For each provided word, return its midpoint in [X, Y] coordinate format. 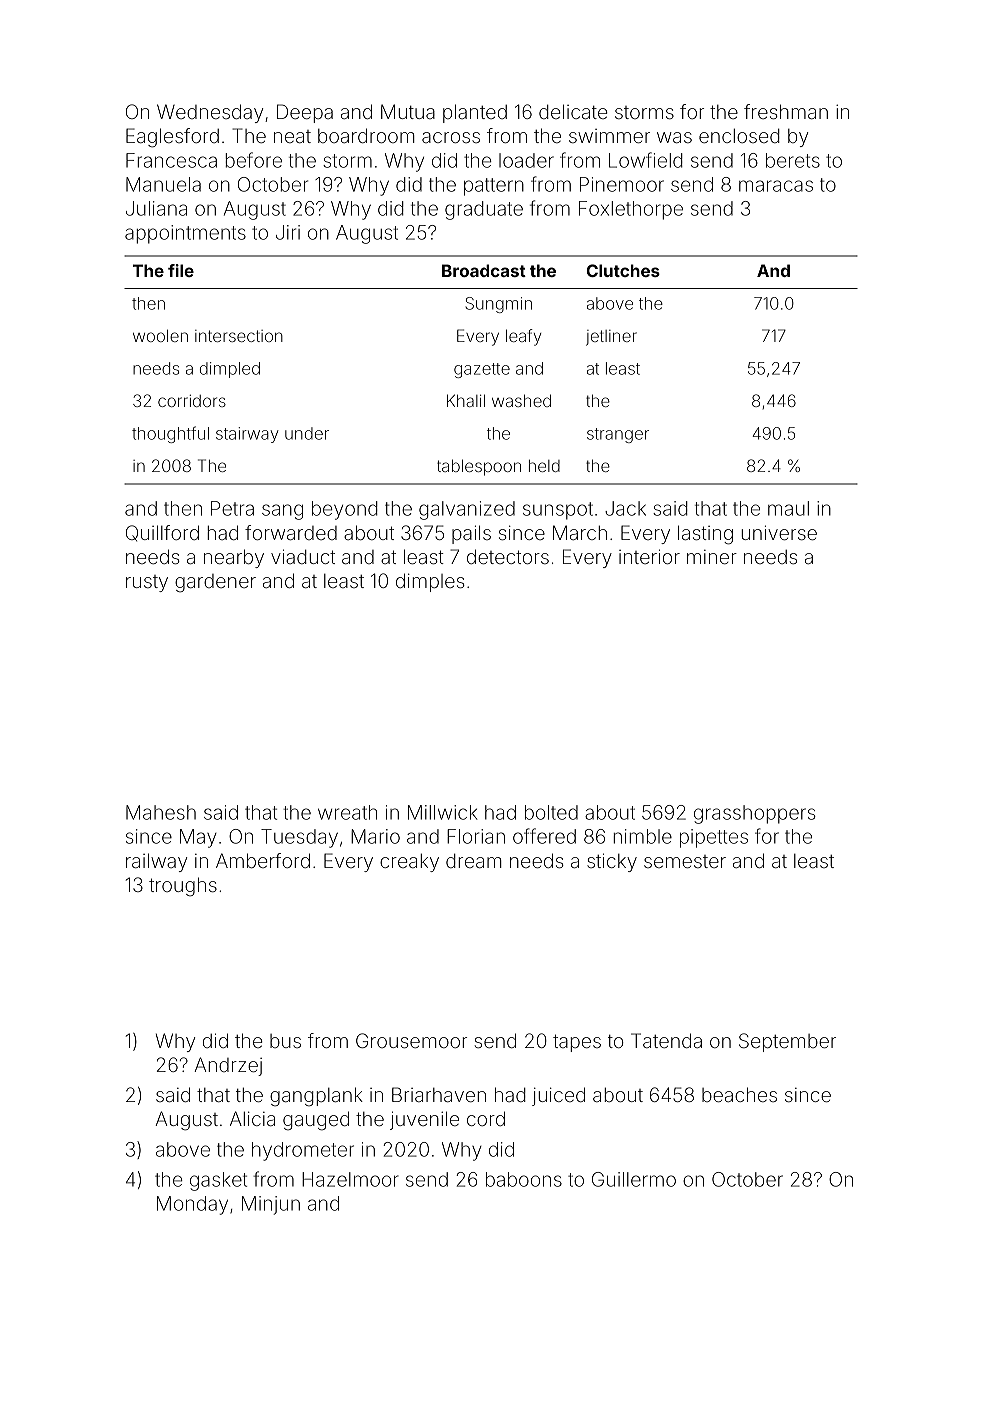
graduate [484, 210]
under [307, 433]
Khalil [466, 400]
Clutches [623, 270]
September [787, 1042]
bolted [551, 812]
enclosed [739, 136]
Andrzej [228, 1066]
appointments [185, 234]
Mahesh [161, 812]
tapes [577, 1043]
